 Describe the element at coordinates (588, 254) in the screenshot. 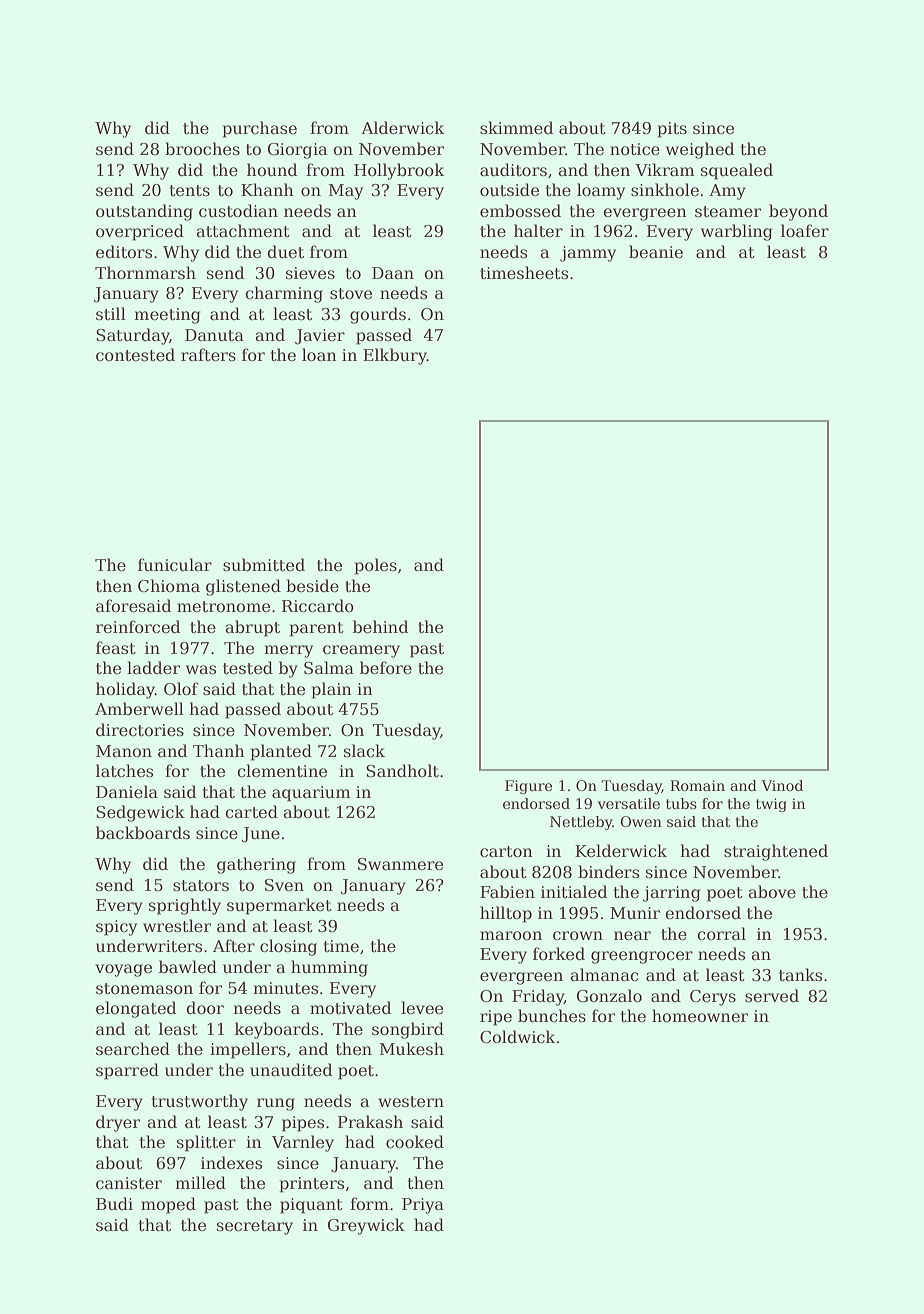

I see `jammy` at that location.
